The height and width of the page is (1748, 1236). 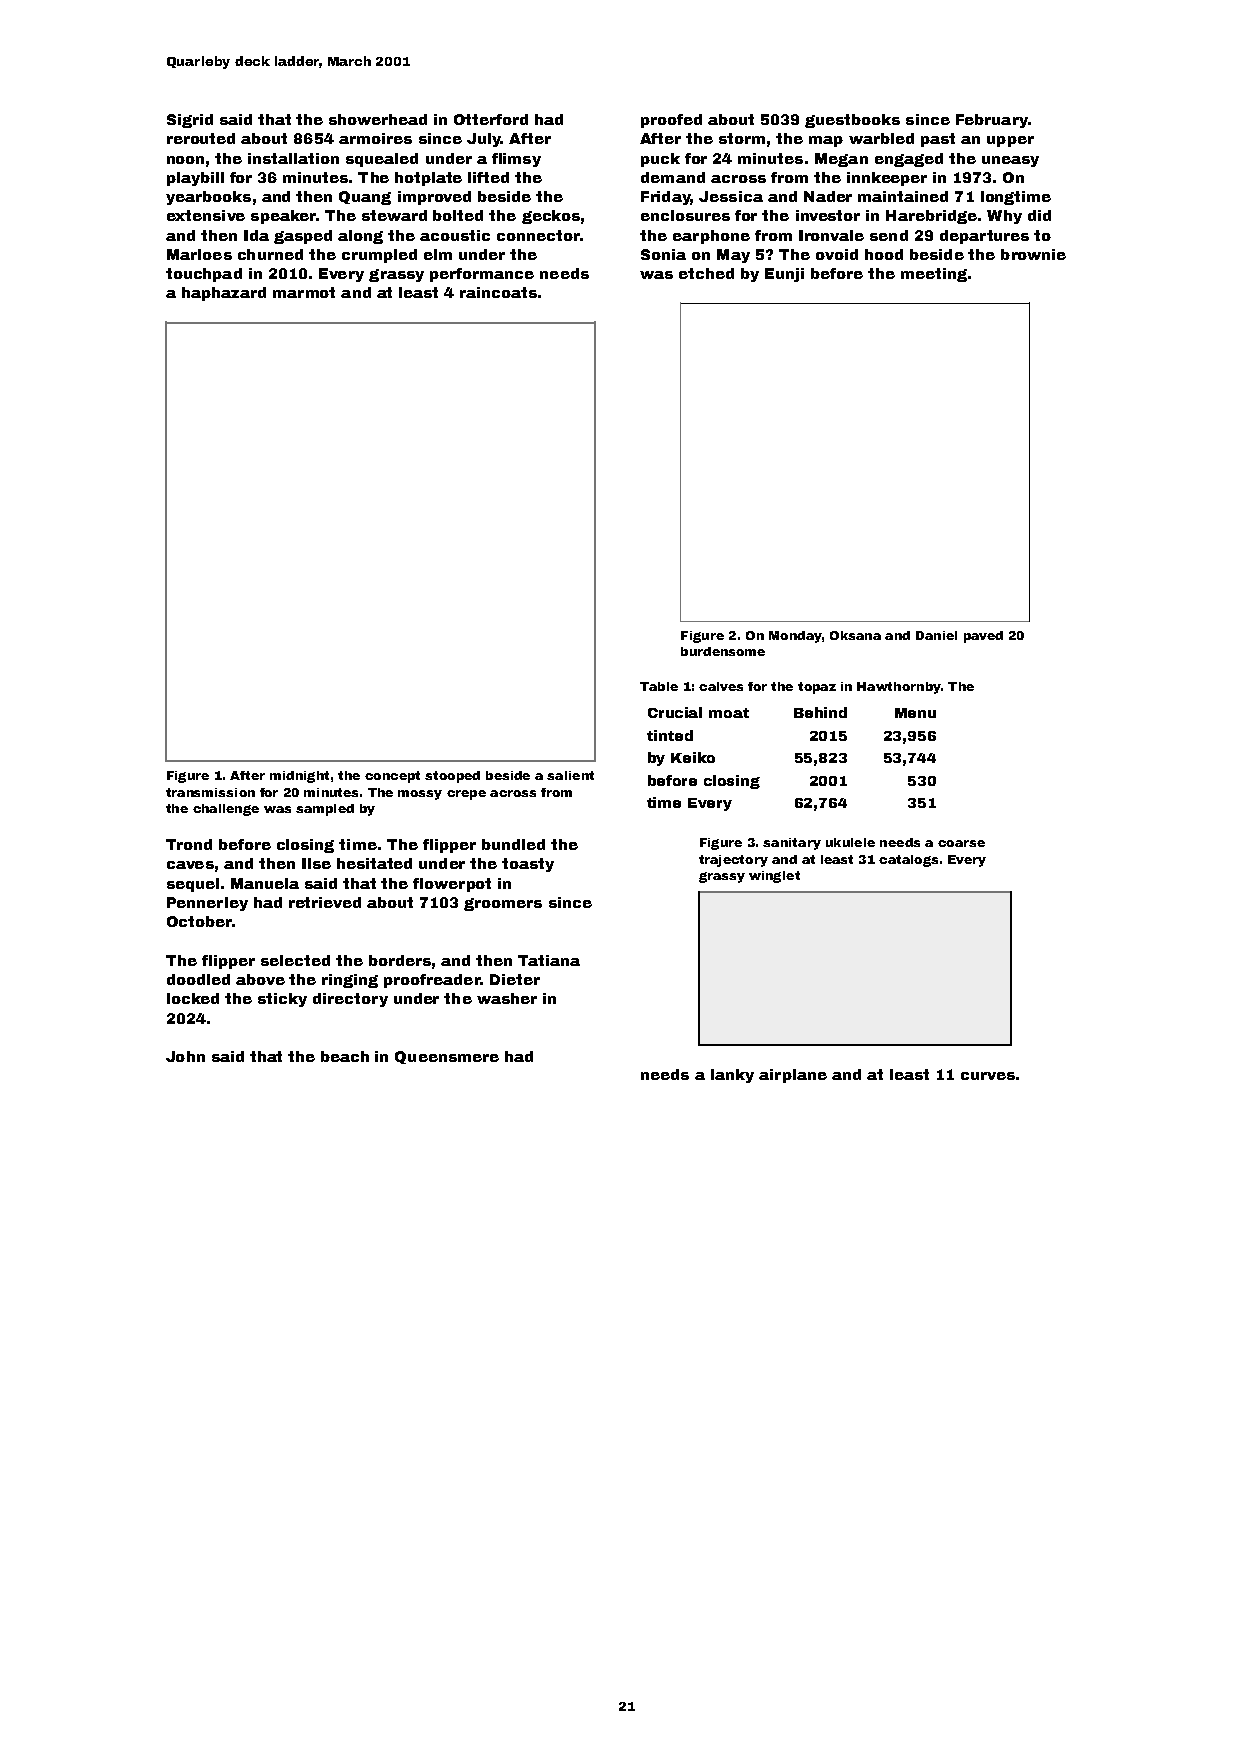 I want to click on concept, so click(x=392, y=777).
